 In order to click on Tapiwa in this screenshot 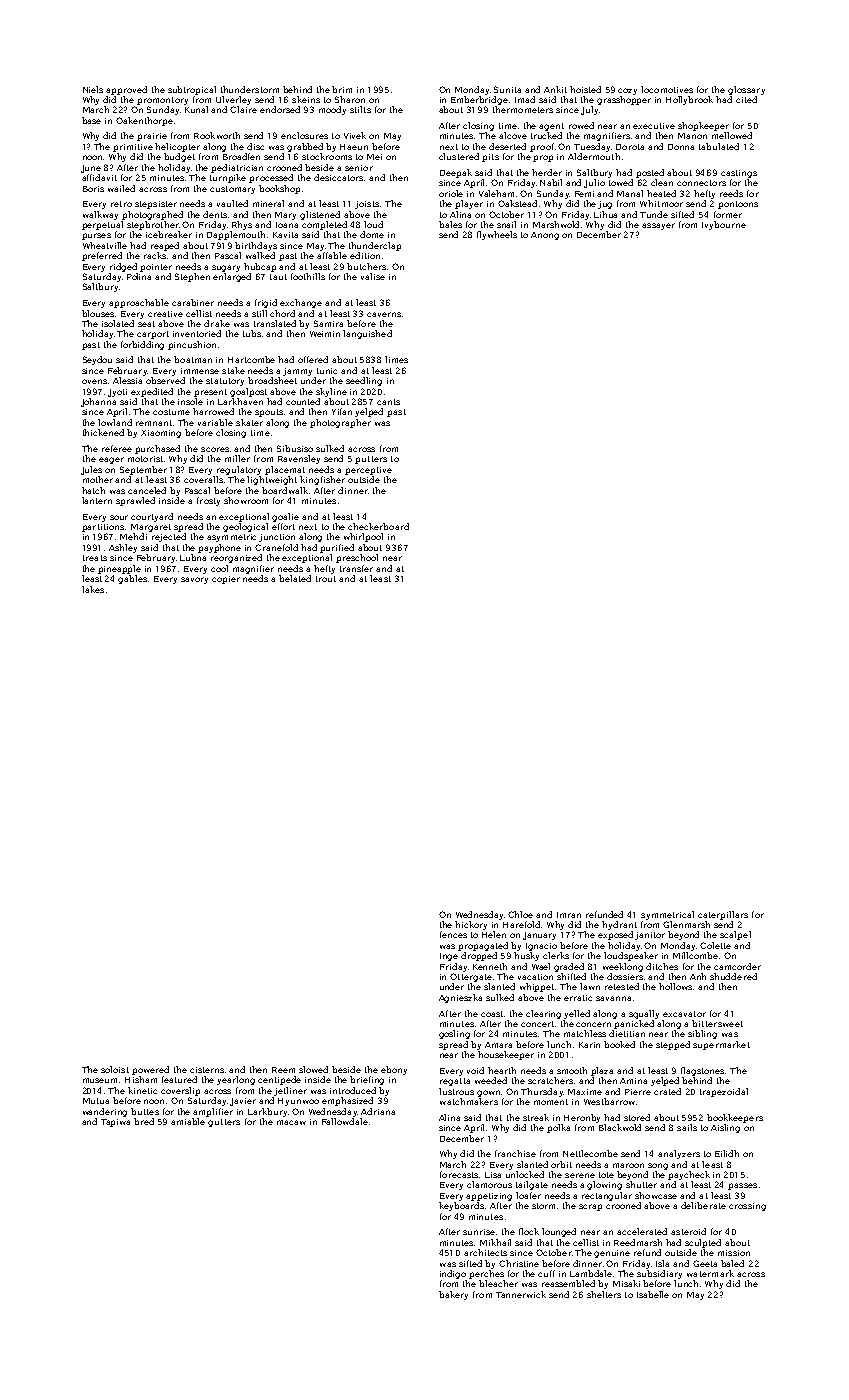, I will do `click(115, 1123)`.
